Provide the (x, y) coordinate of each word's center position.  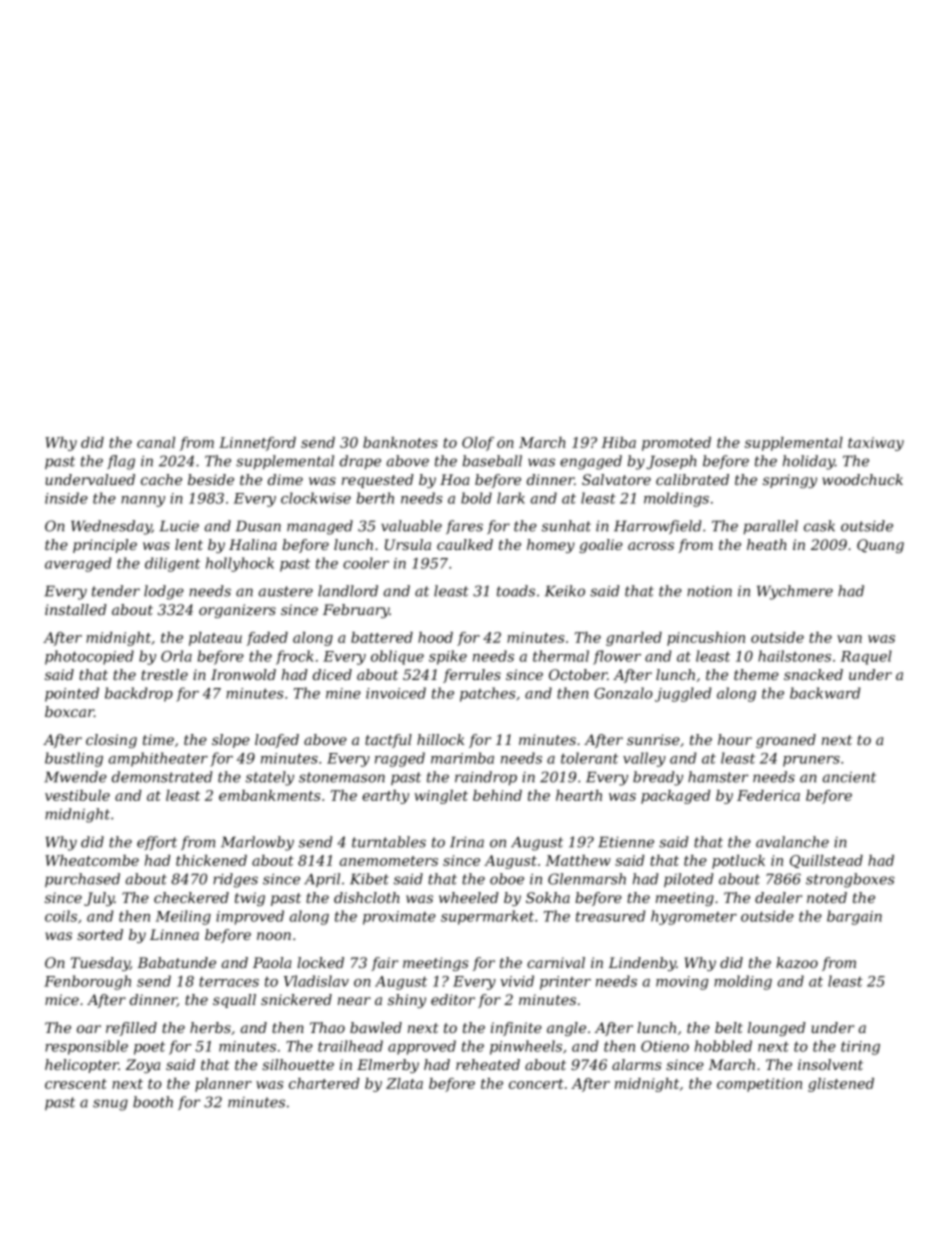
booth (153, 1102)
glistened (841, 1085)
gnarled (634, 639)
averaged (78, 564)
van (849, 639)
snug (110, 1105)
